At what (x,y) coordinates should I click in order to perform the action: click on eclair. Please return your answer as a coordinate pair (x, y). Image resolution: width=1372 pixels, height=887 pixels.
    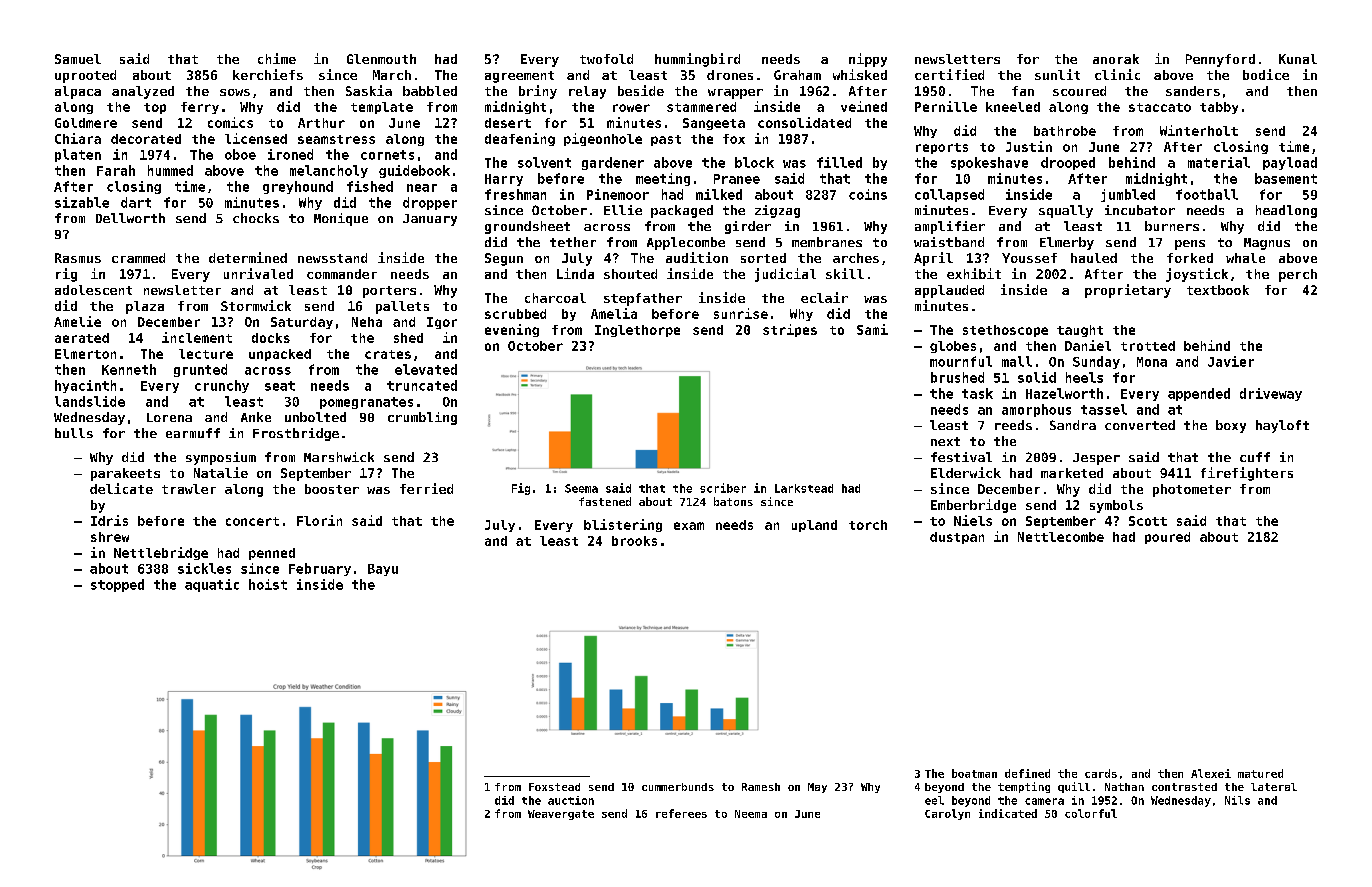
    Looking at the image, I should click on (824, 297).
